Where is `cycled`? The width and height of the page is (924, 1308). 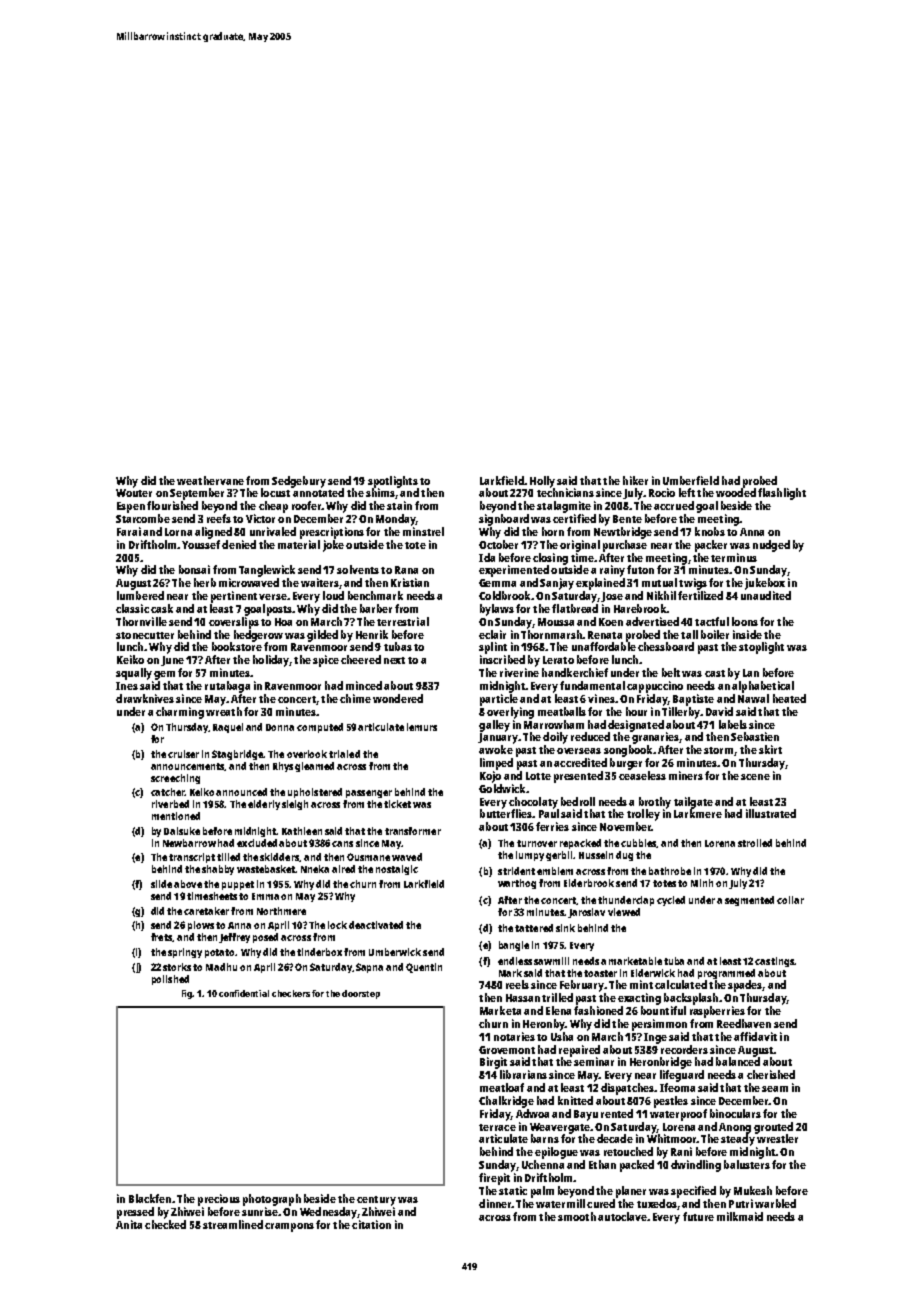
cycled is located at coordinates (671, 901).
